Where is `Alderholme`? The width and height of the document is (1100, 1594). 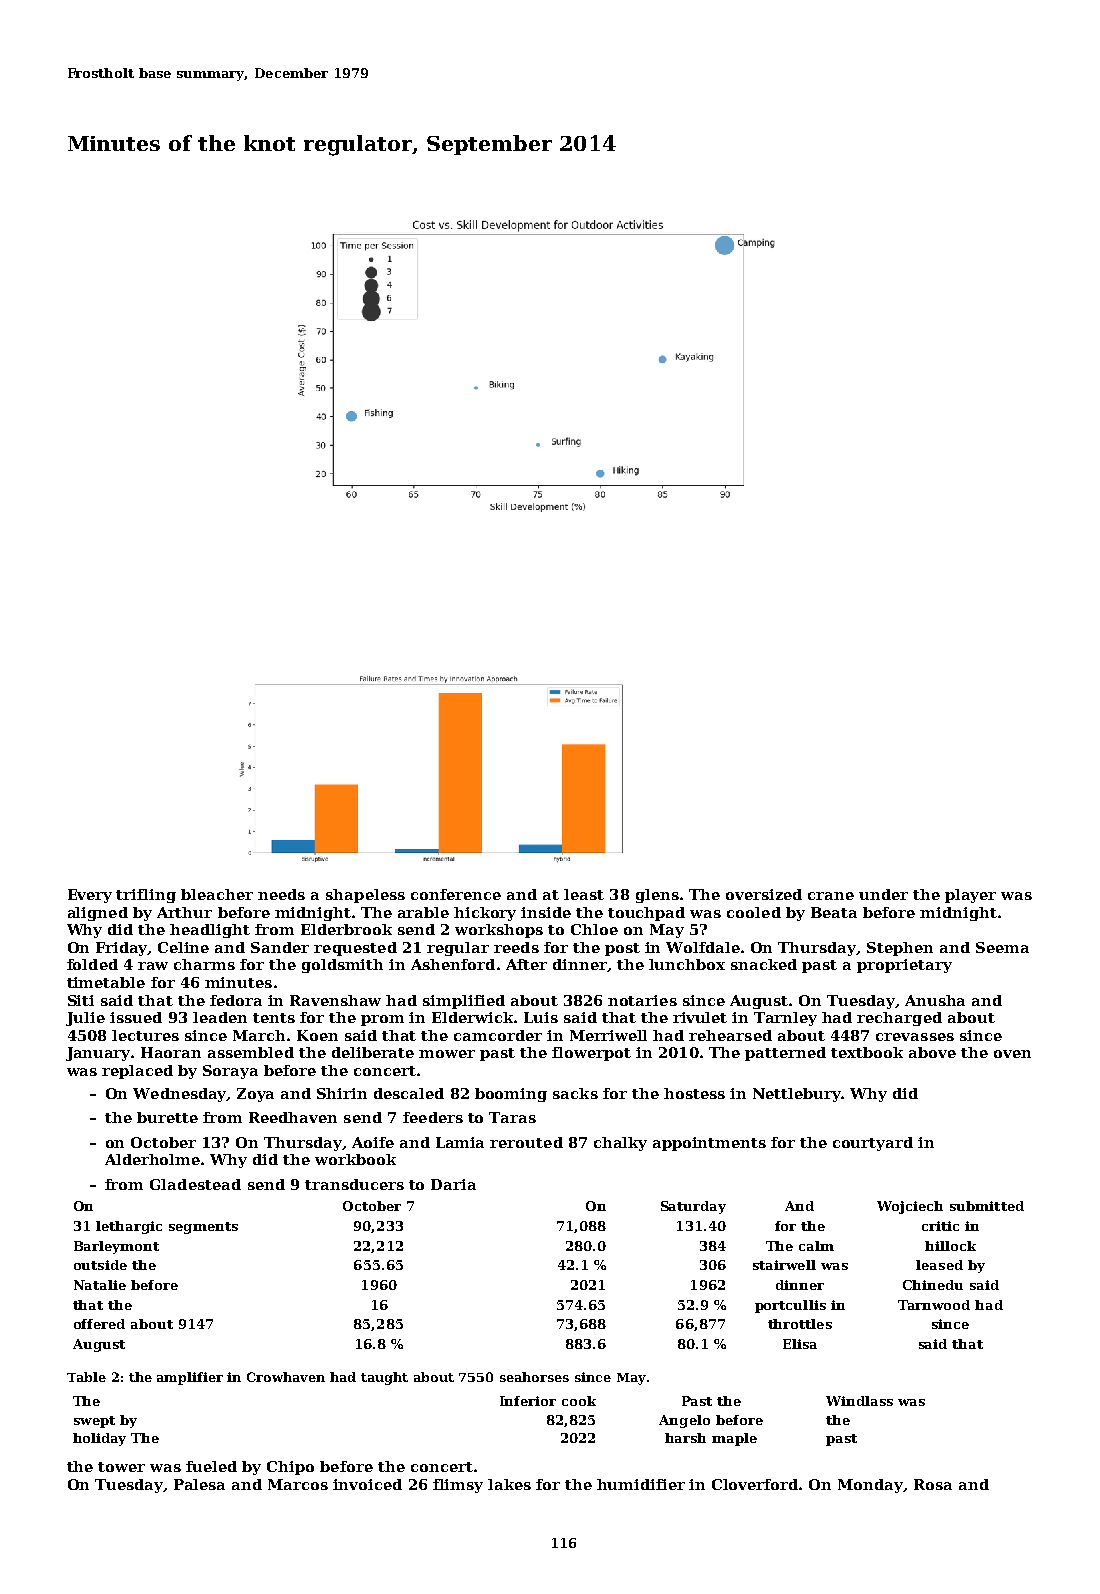
Alderholme is located at coordinates (152, 1159).
